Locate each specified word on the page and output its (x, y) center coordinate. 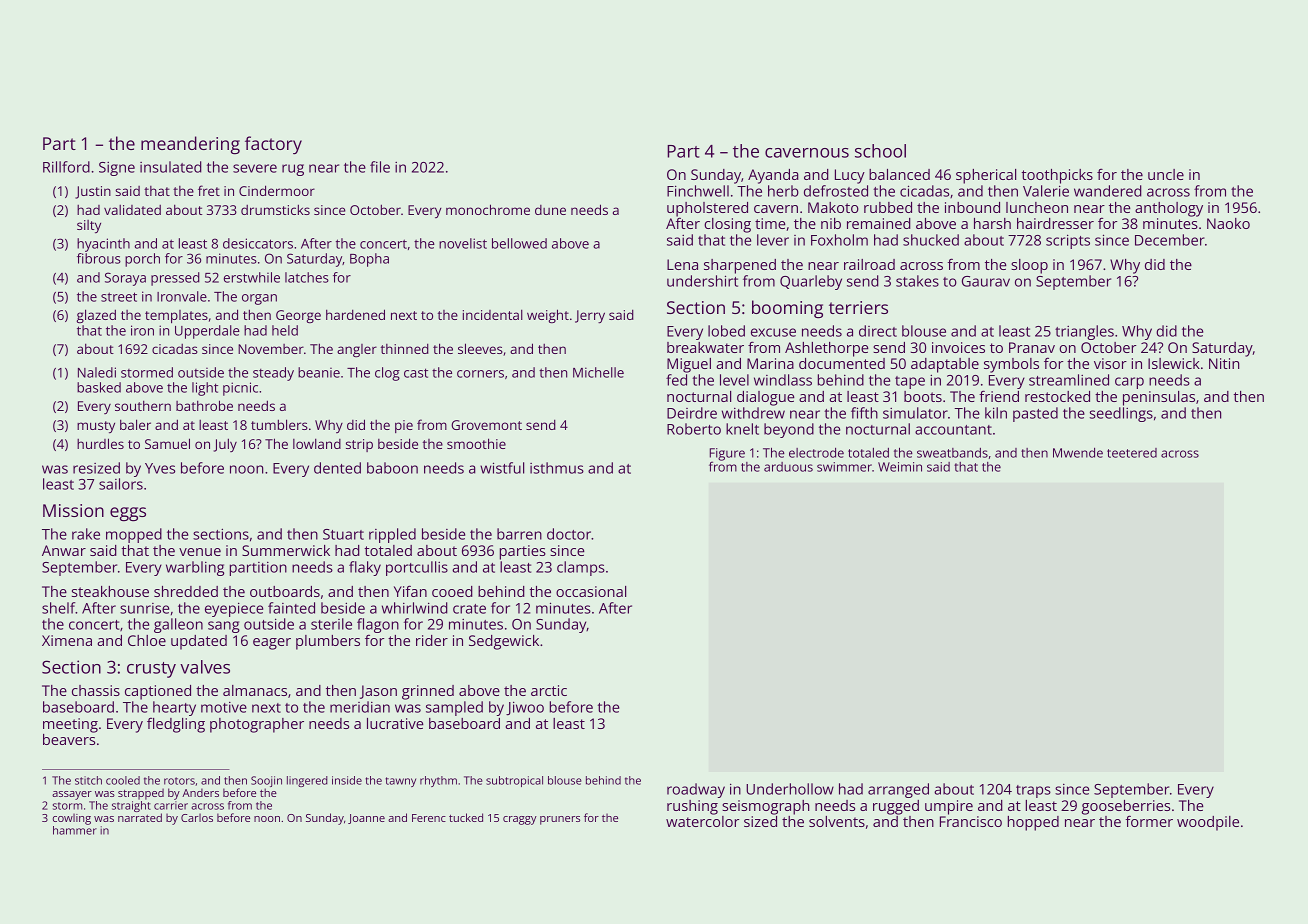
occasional (591, 591)
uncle (1166, 174)
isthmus (557, 468)
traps (1033, 791)
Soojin (266, 781)
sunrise (144, 608)
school (880, 151)
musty (96, 427)
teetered (1132, 453)
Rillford (66, 167)
